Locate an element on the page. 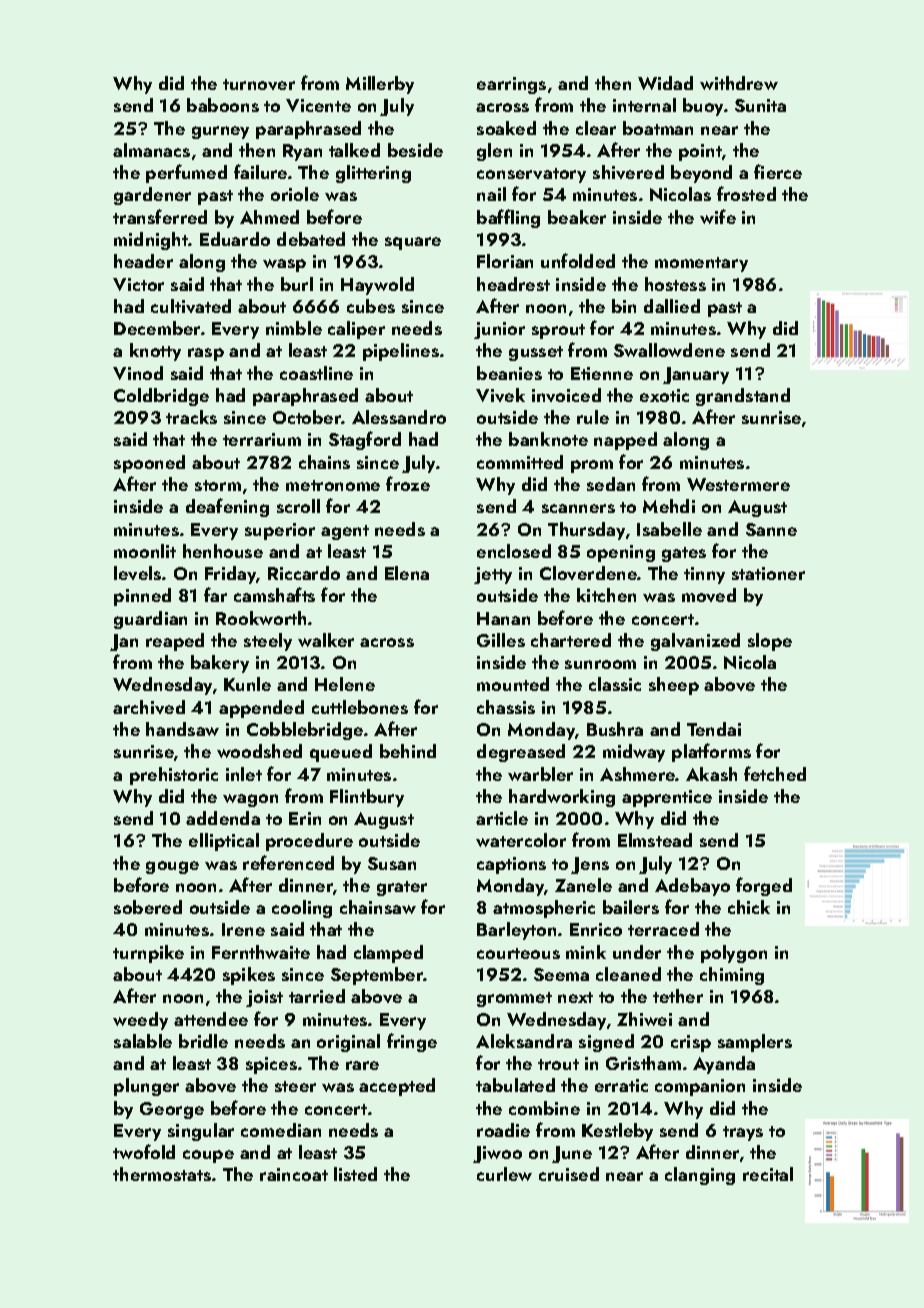 This document has height=1308, width=924. baboons is located at coordinates (223, 105).
